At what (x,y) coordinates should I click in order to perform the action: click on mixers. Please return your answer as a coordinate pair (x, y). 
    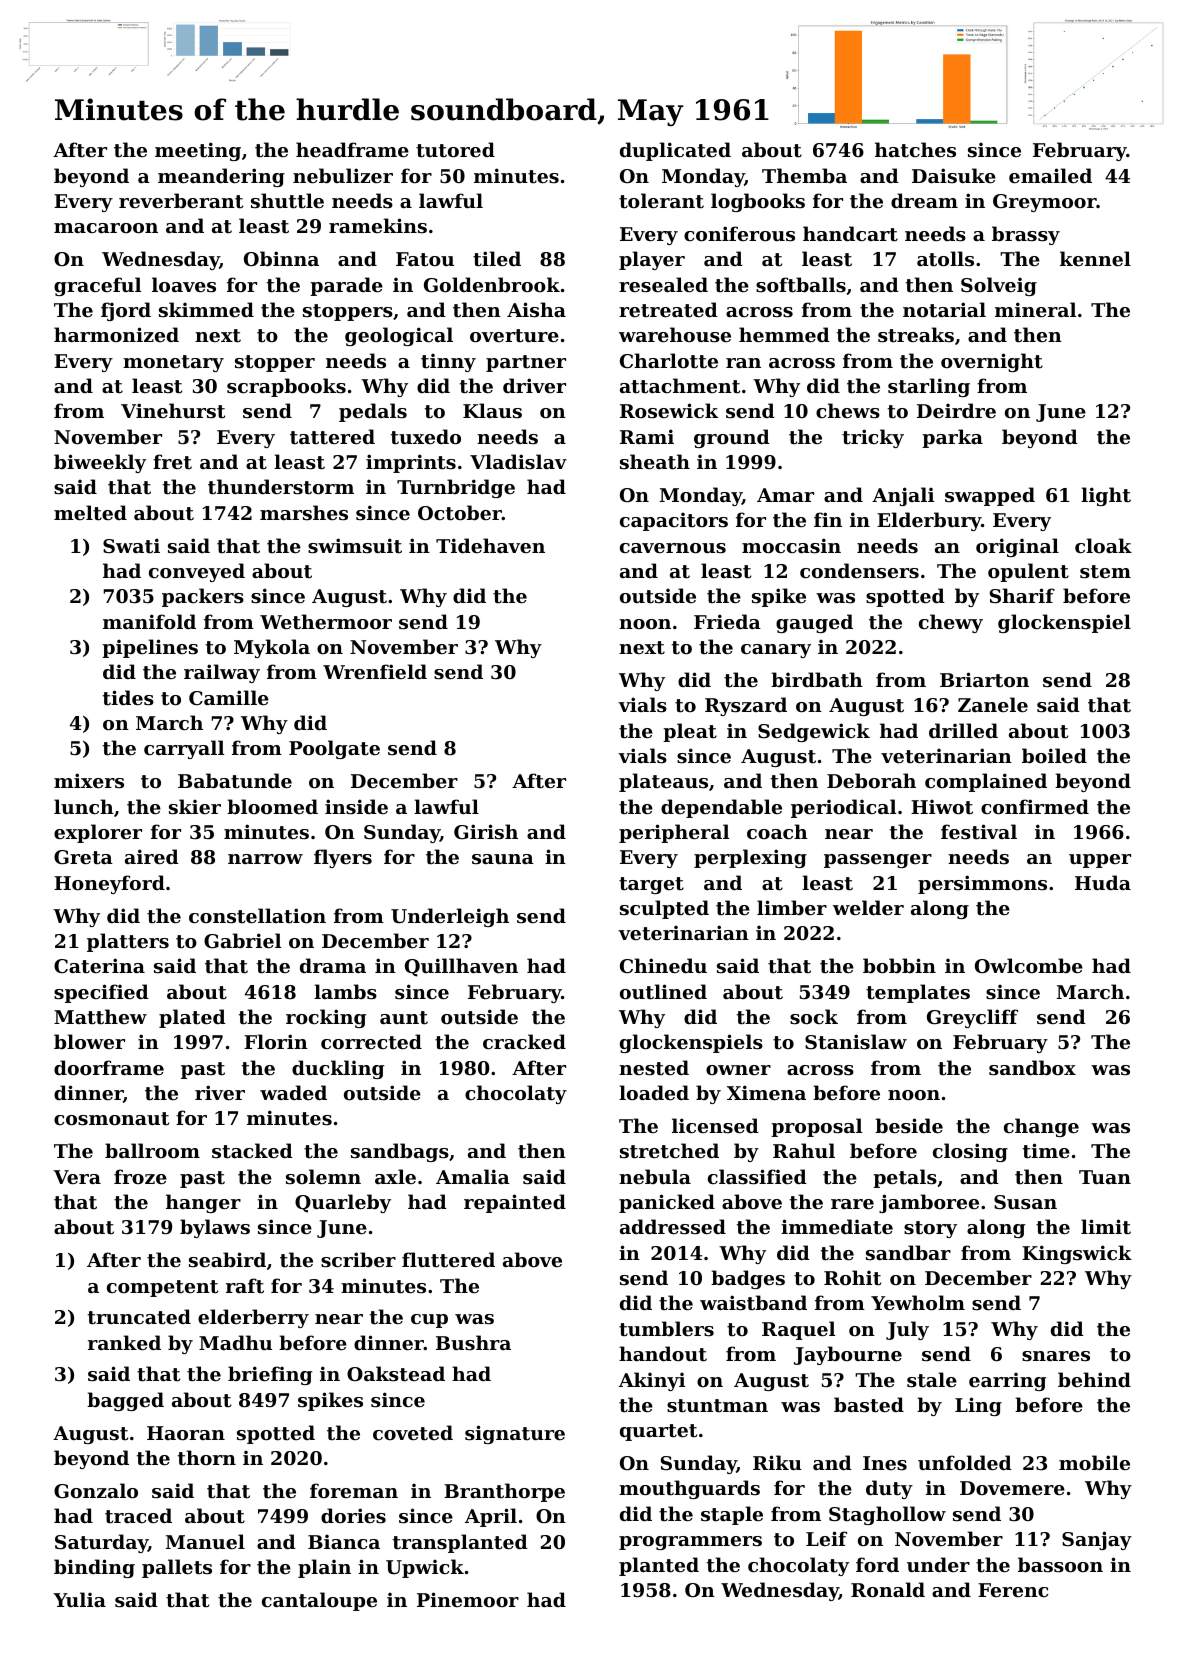
    Looking at the image, I should click on (89, 781).
